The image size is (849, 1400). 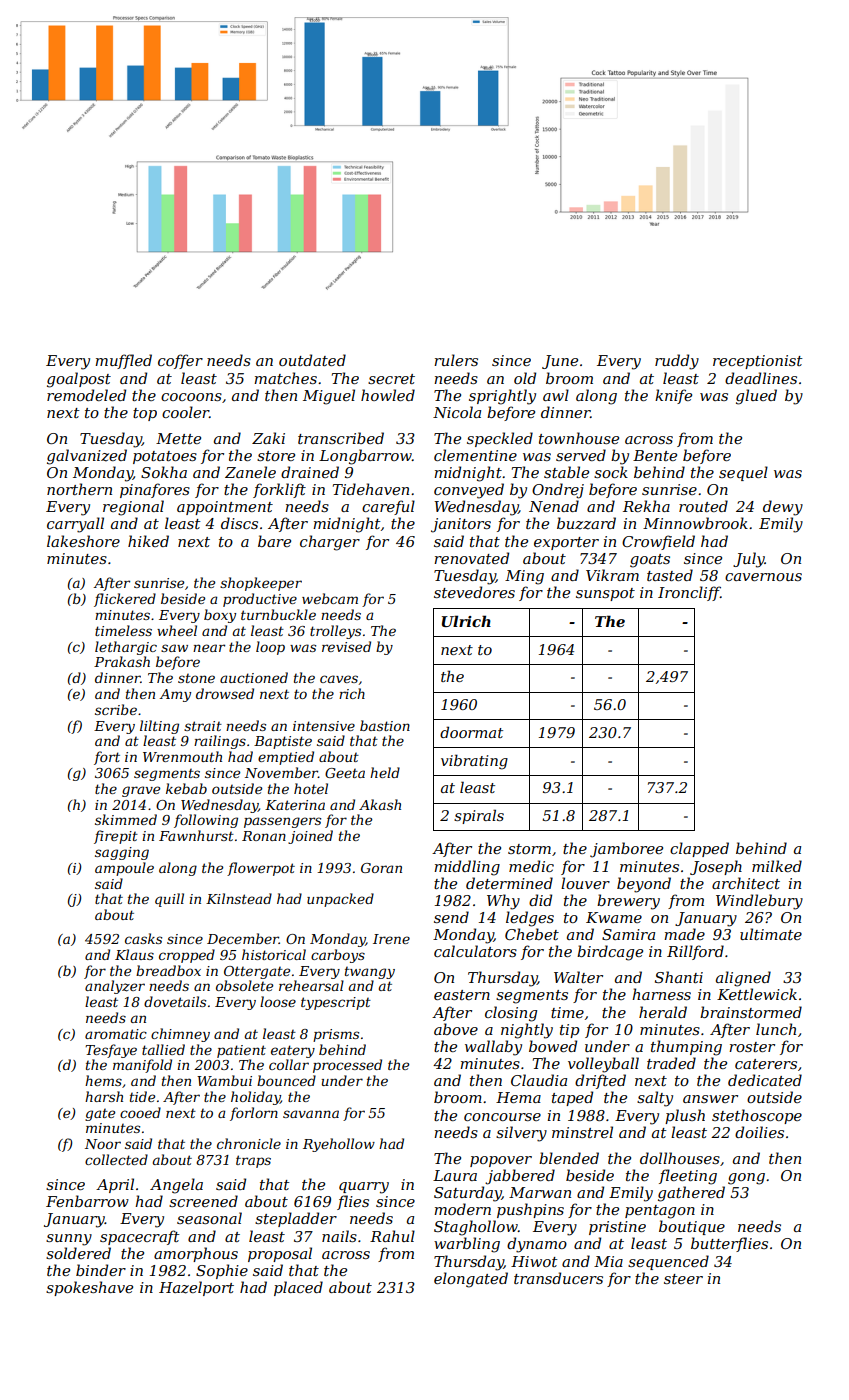 What do you see at coordinates (123, 361) in the page?
I see `muffled` at bounding box center [123, 361].
